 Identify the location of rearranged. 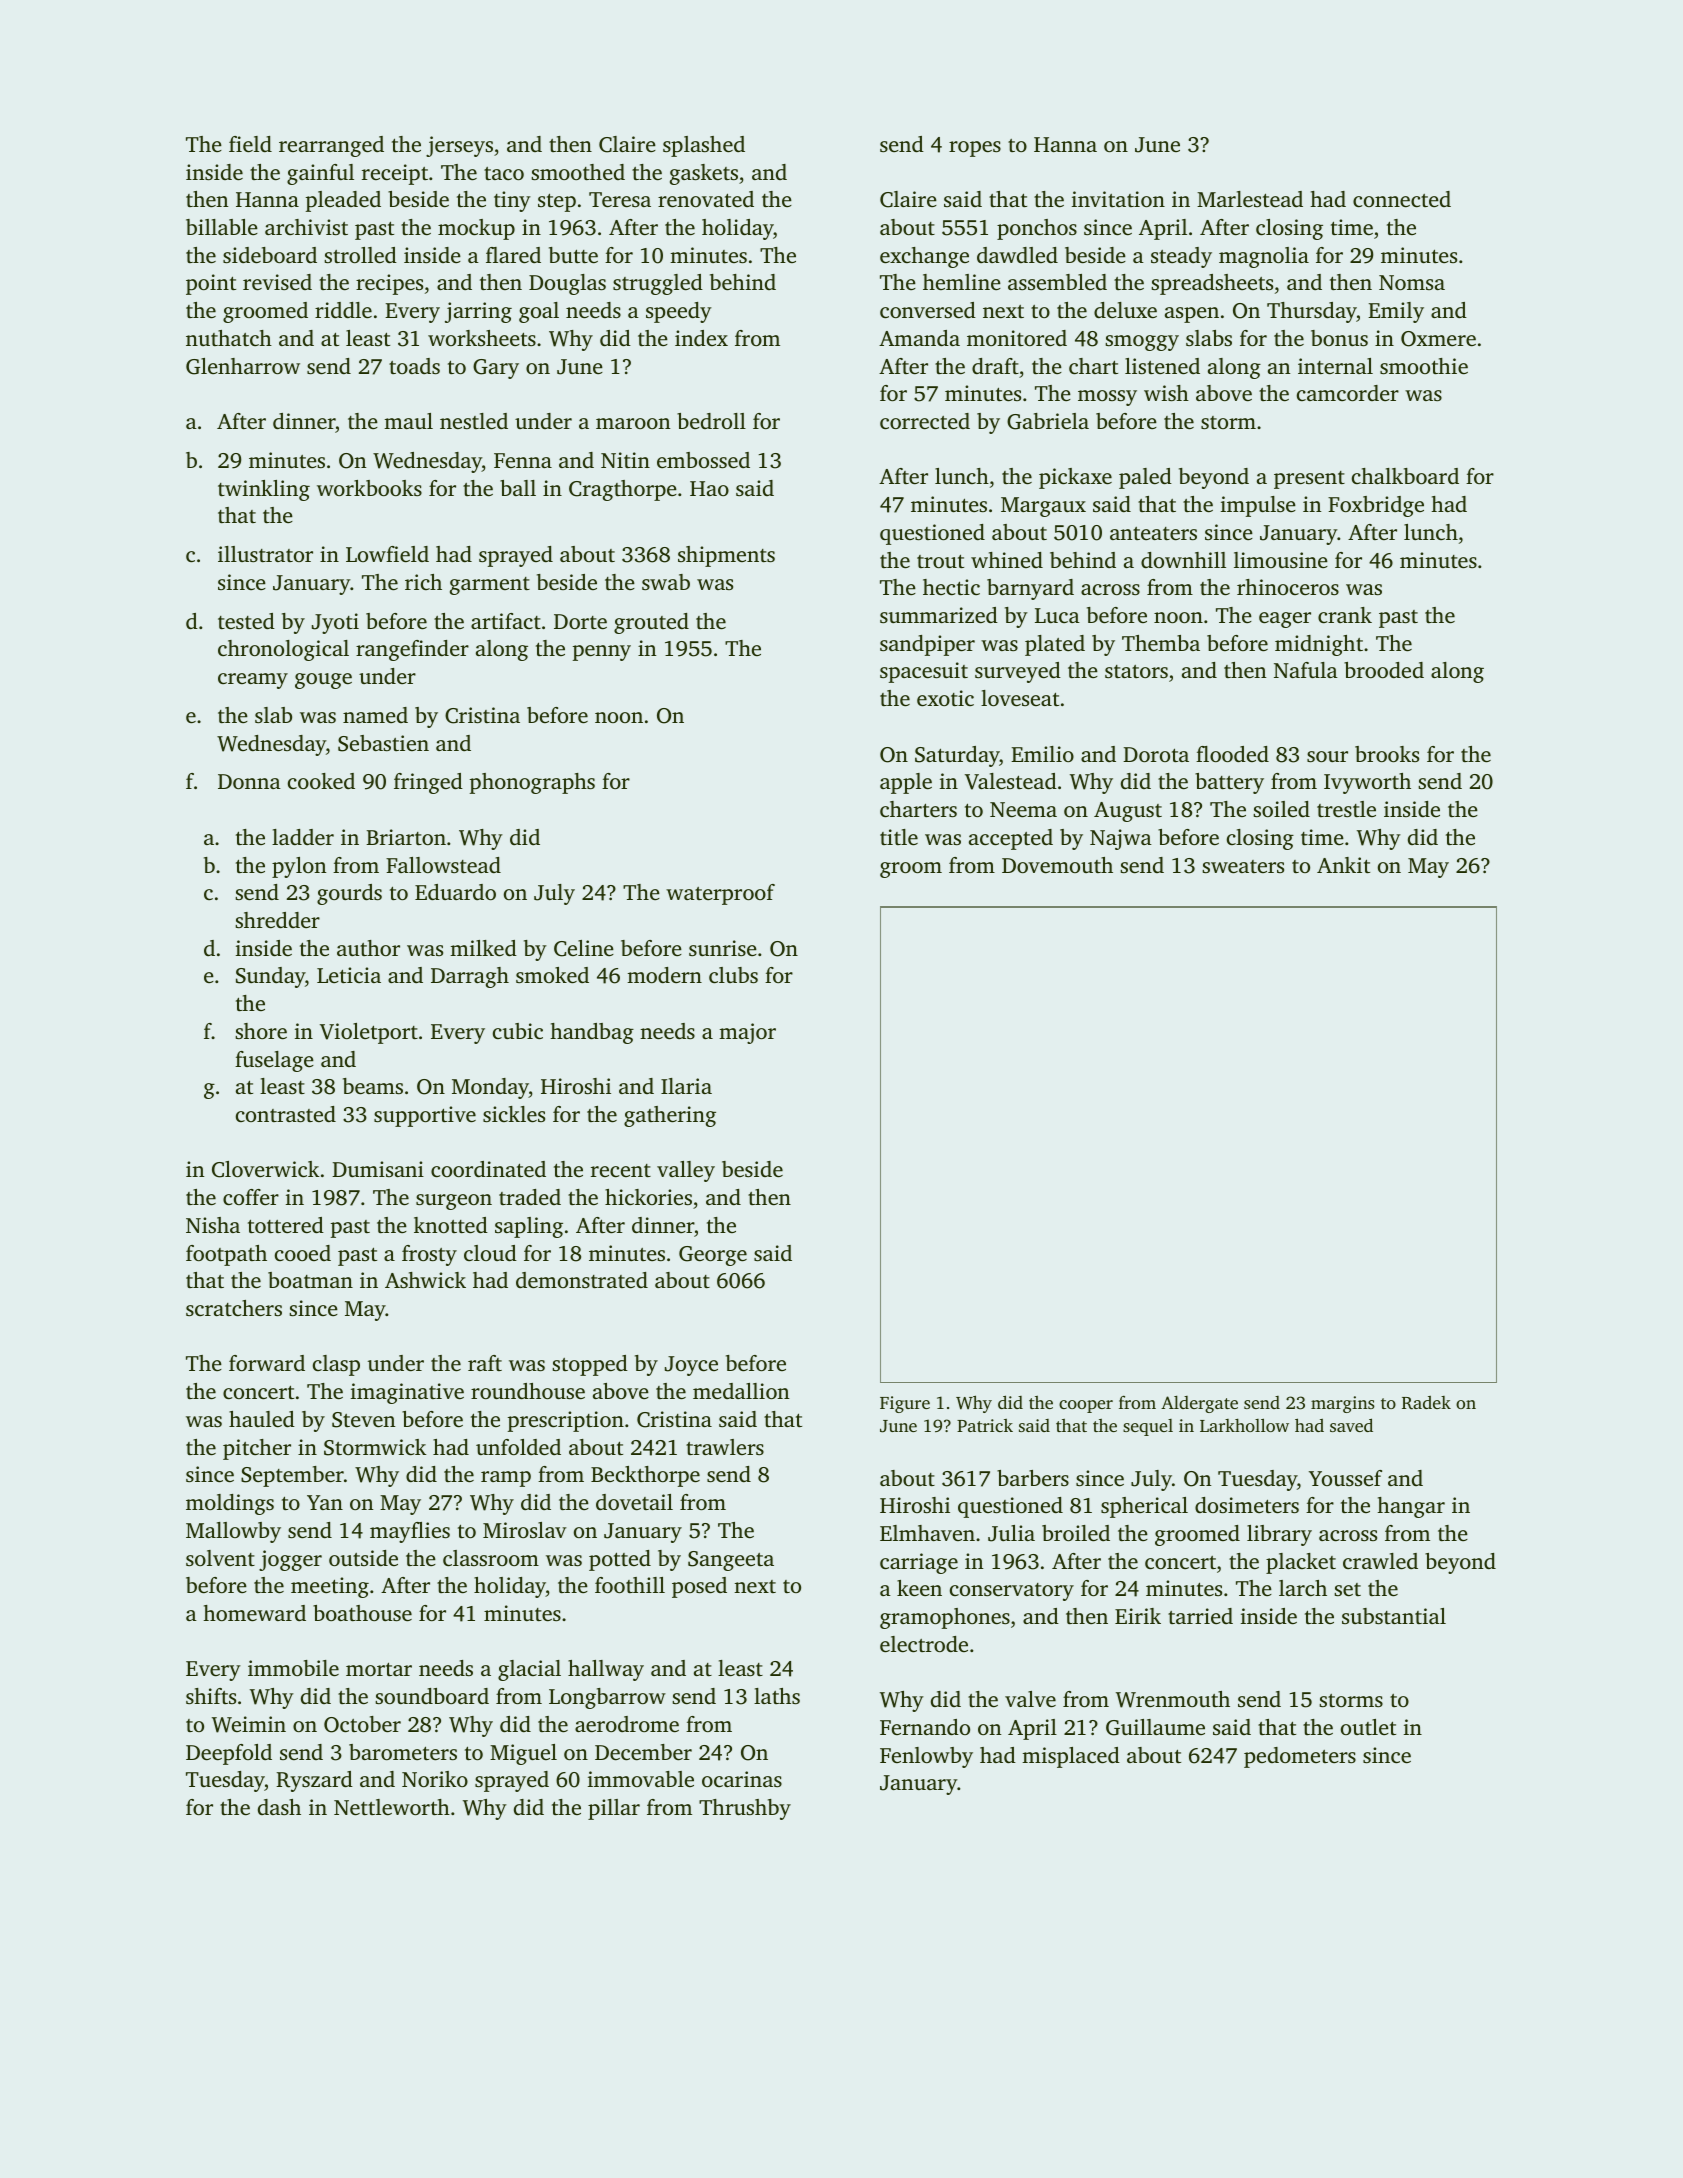
(331, 146).
